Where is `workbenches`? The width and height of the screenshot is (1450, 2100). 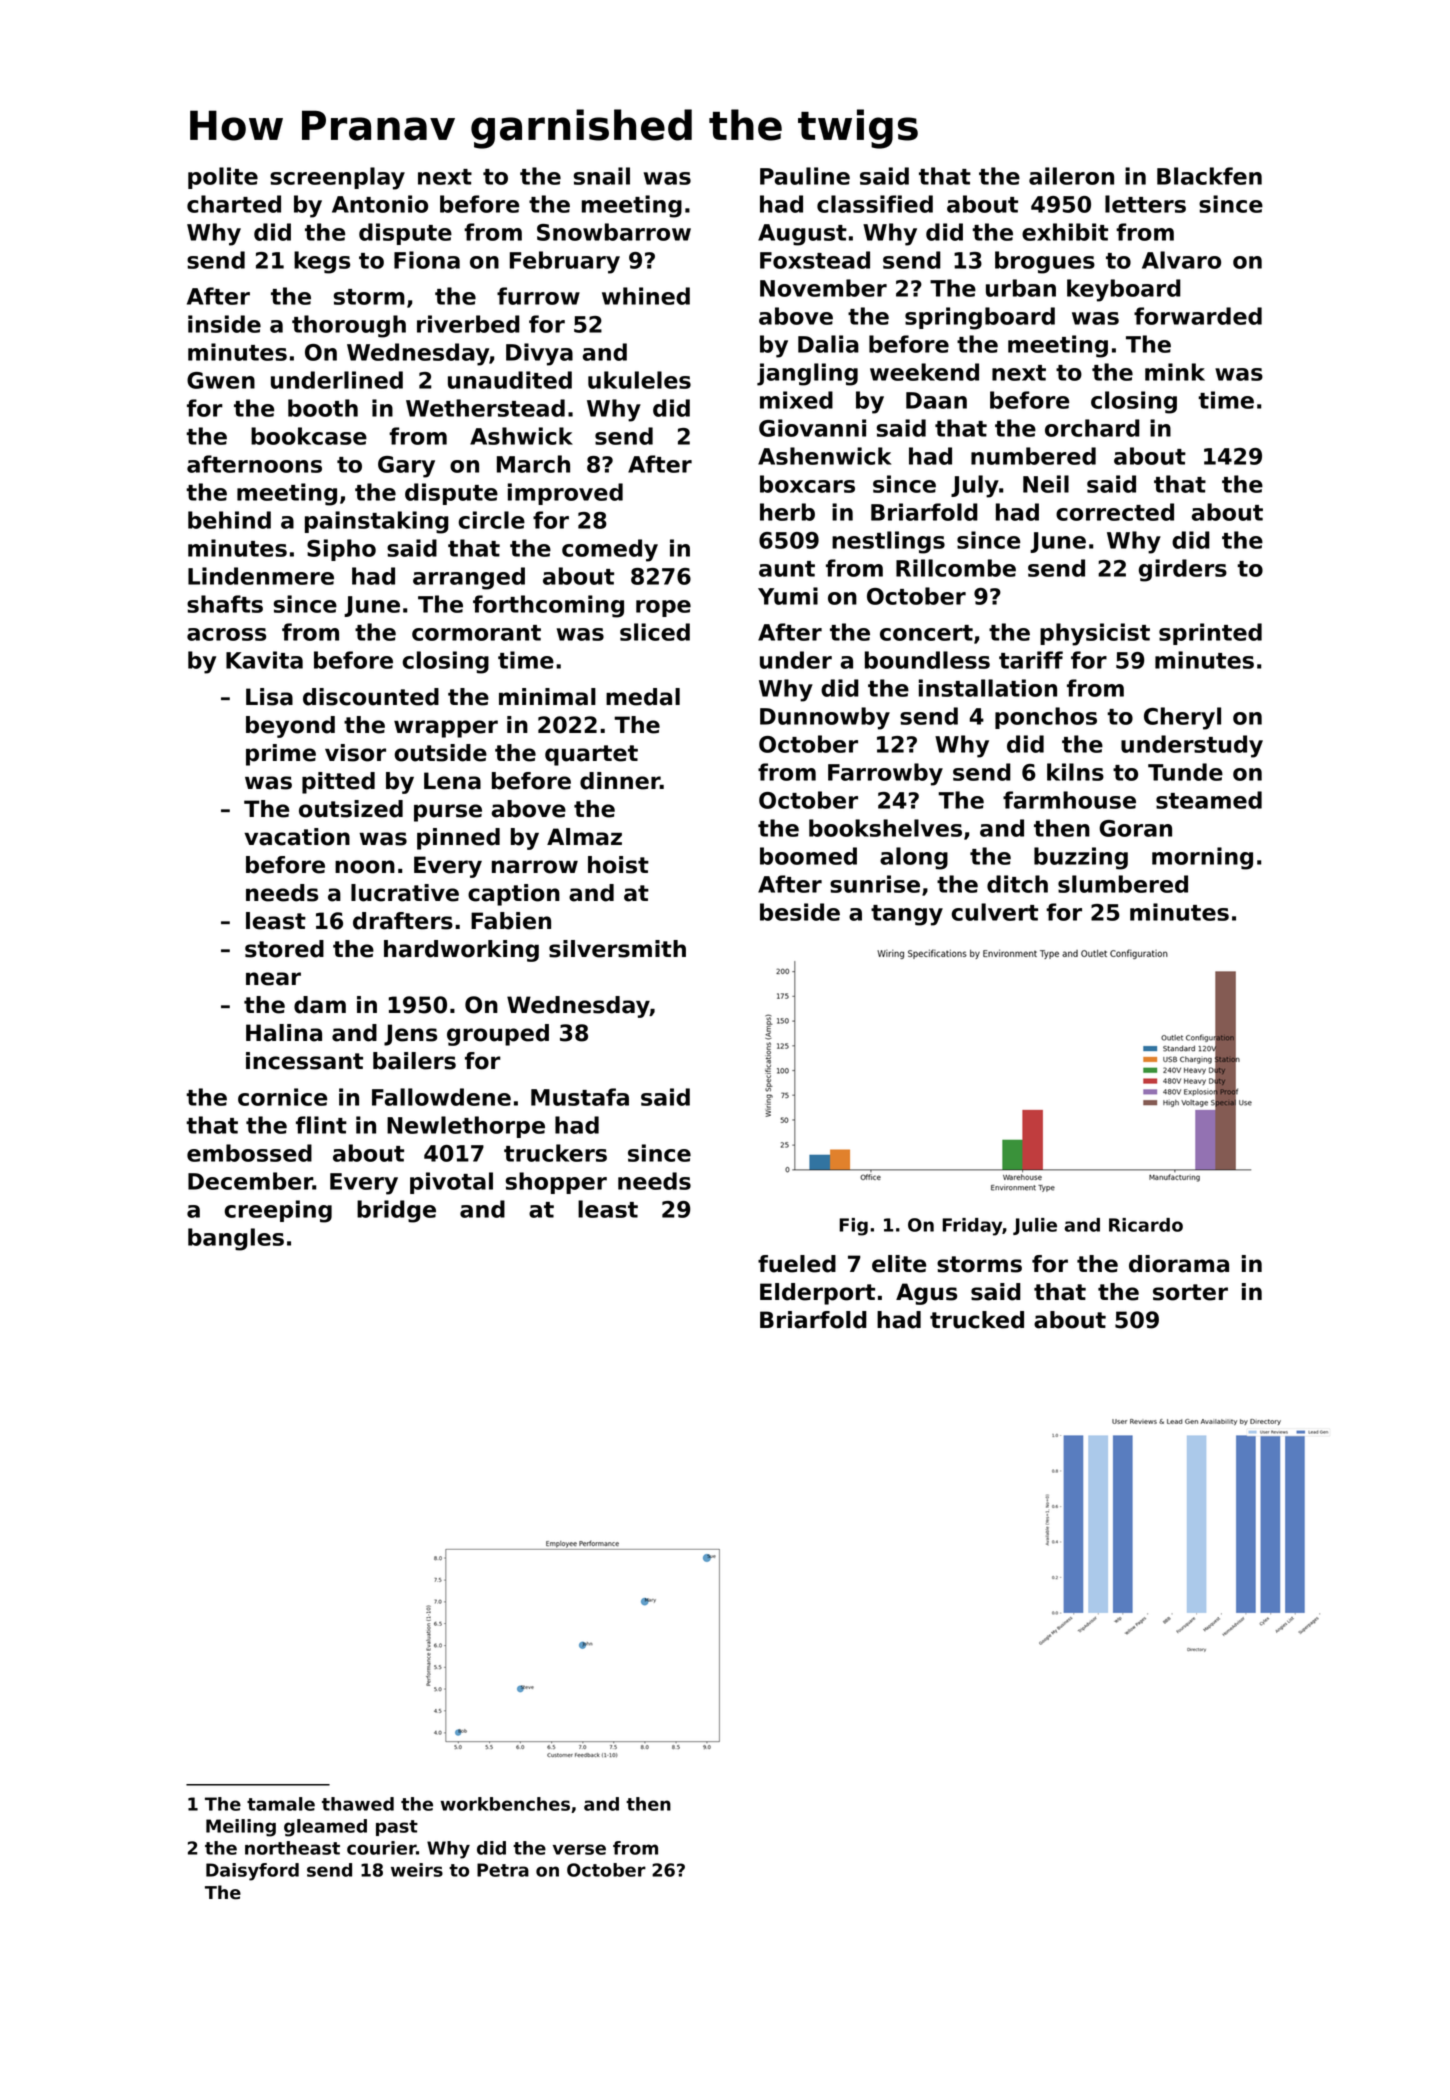 workbenches is located at coordinates (505, 1804).
